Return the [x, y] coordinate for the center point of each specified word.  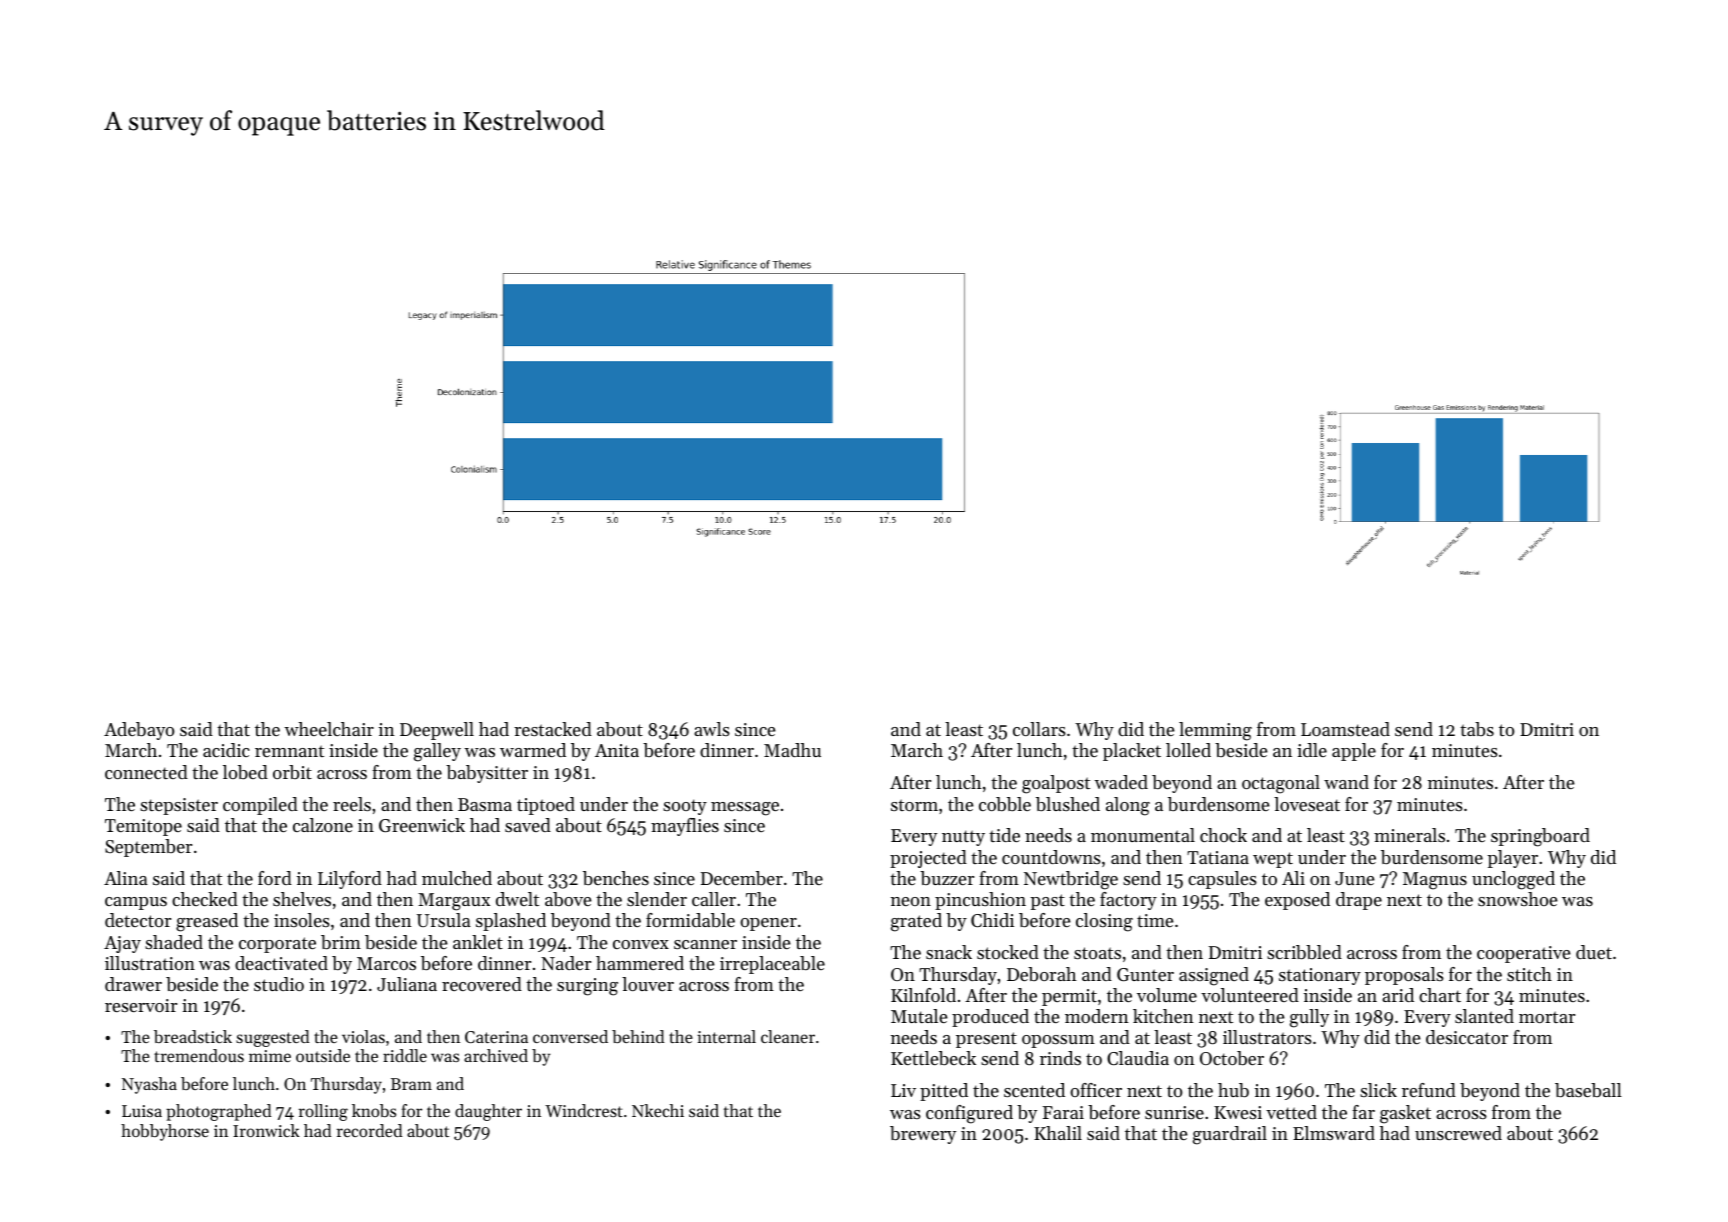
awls [712, 729]
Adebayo [139, 731]
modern [1097, 1016]
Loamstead [1345, 729]
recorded [370, 1130]
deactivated [281, 963]
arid [1398, 995]
